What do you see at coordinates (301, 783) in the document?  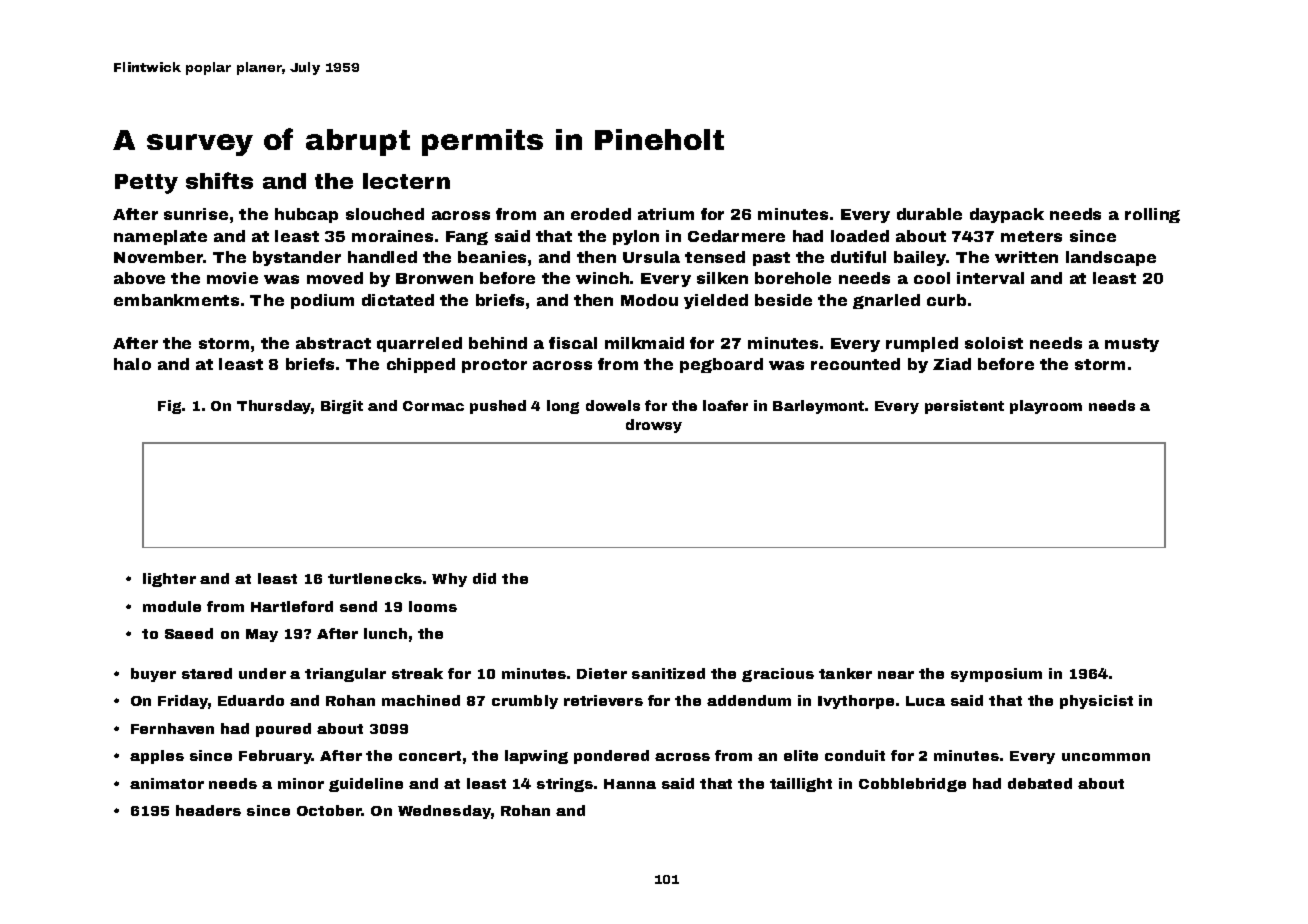 I see `minor` at bounding box center [301, 783].
